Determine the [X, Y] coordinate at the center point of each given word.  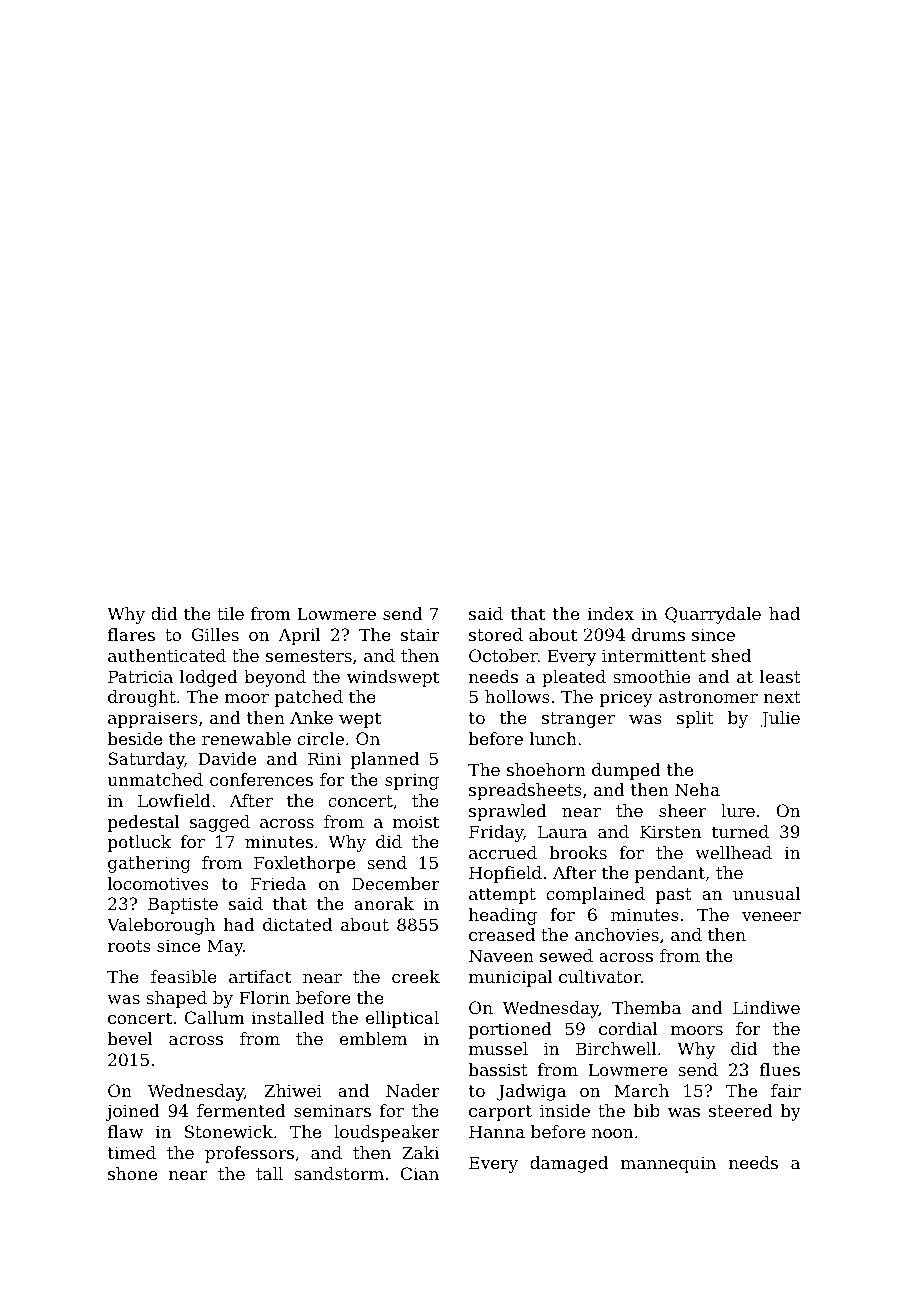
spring [412, 781]
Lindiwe [766, 1007]
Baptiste [183, 905]
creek [416, 976]
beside [135, 738]
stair [420, 634]
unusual [766, 893]
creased [502, 934]
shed [731, 655]
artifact [260, 976]
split [695, 719]
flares [131, 634]
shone [132, 1173]
